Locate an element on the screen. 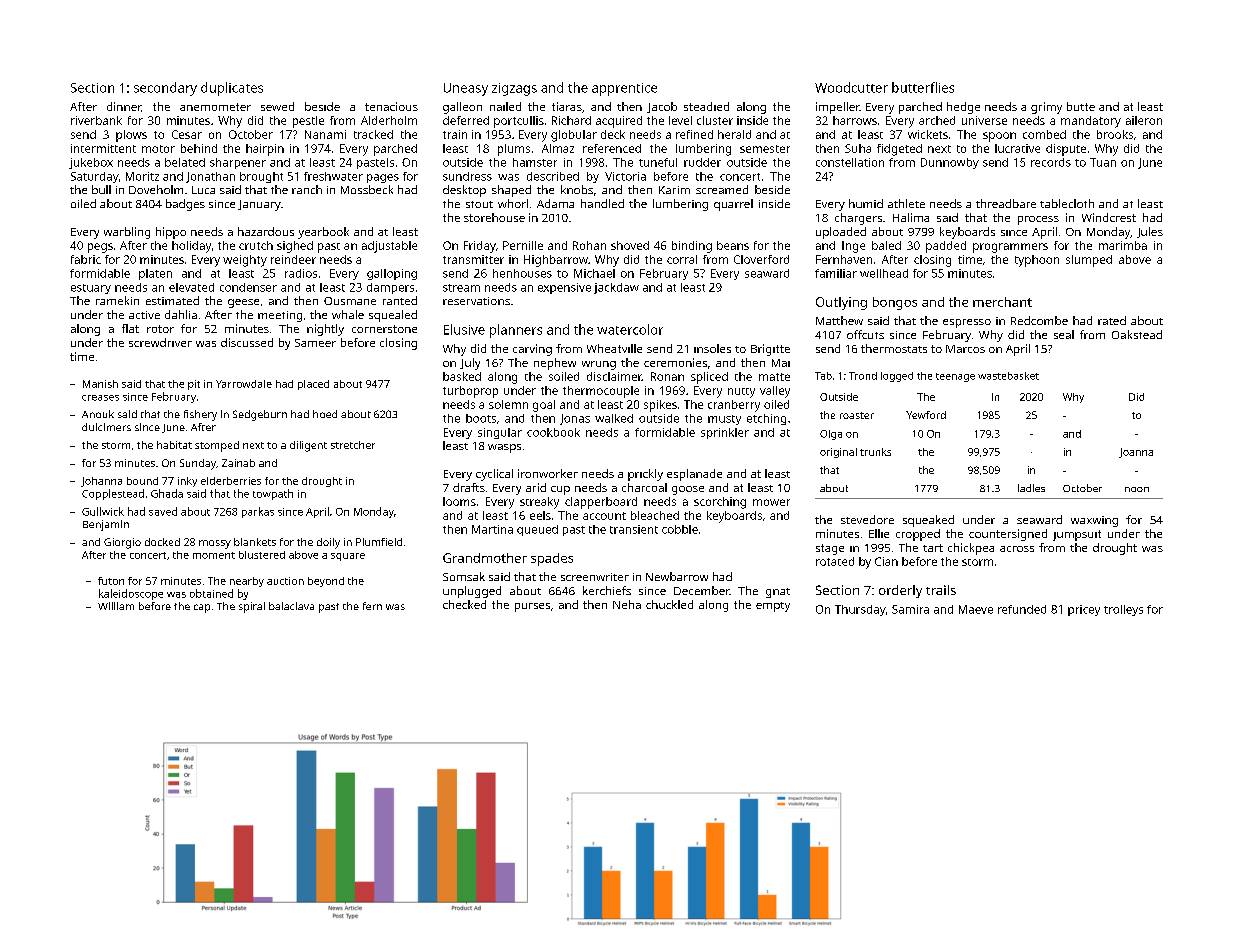  screamed is located at coordinates (722, 189).
